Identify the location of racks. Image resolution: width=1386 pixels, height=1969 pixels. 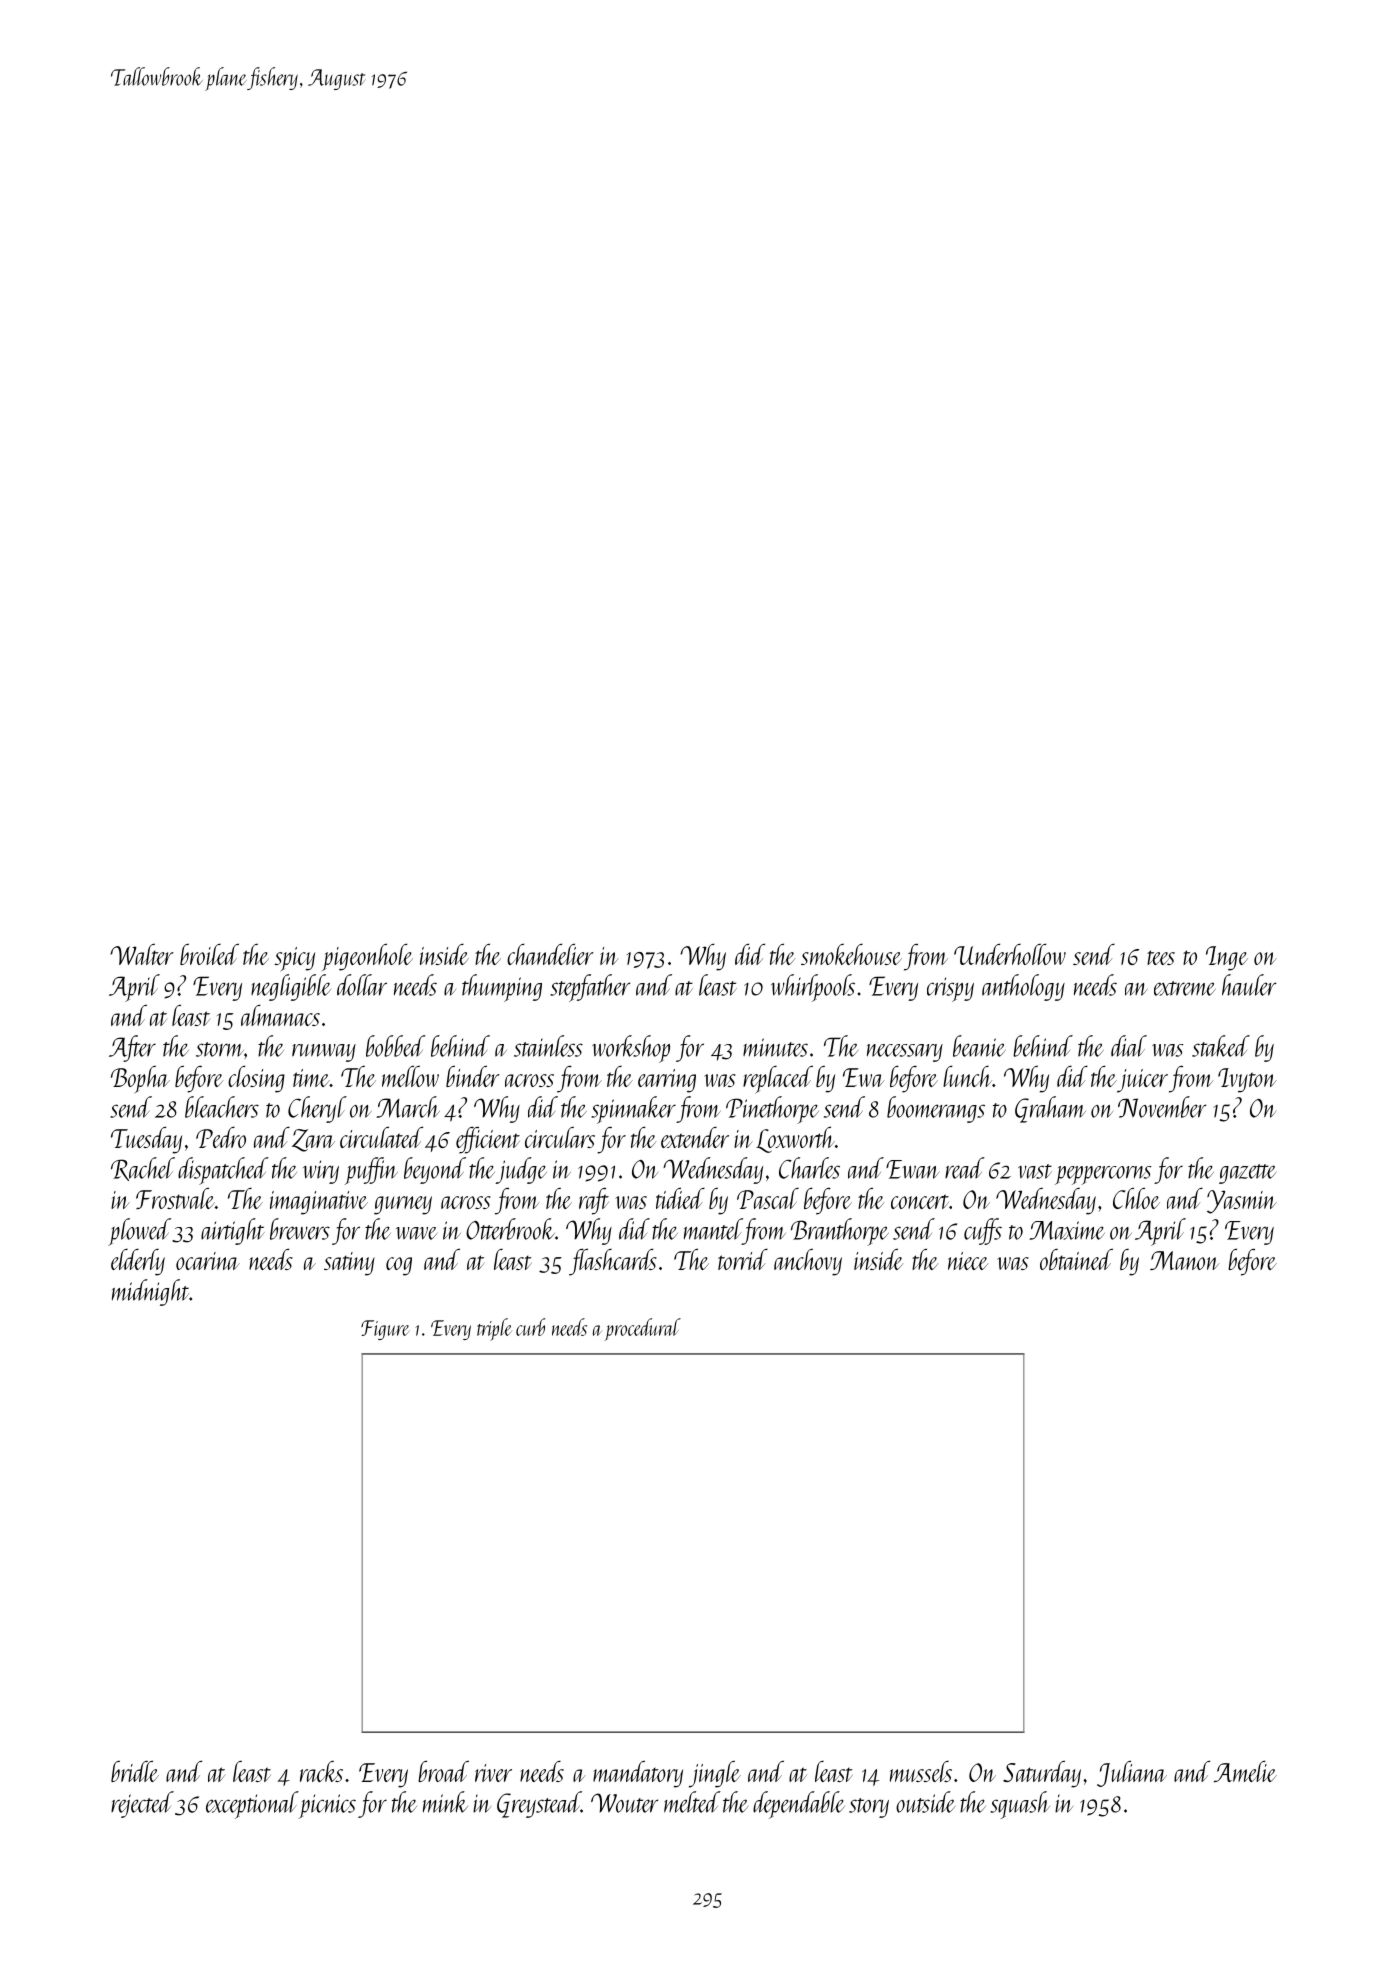
(321, 1771).
